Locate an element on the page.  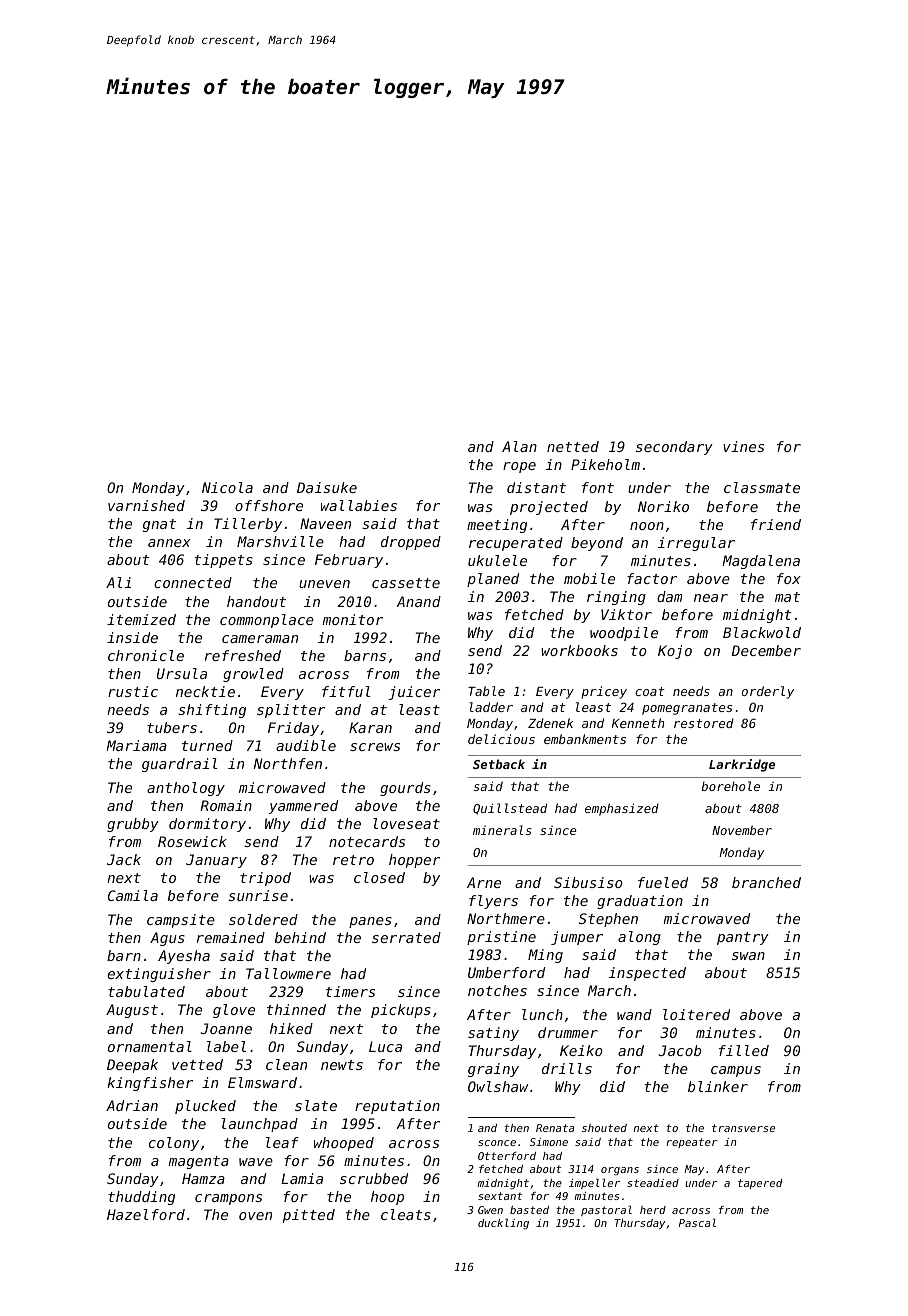
Marshville is located at coordinates (280, 541).
